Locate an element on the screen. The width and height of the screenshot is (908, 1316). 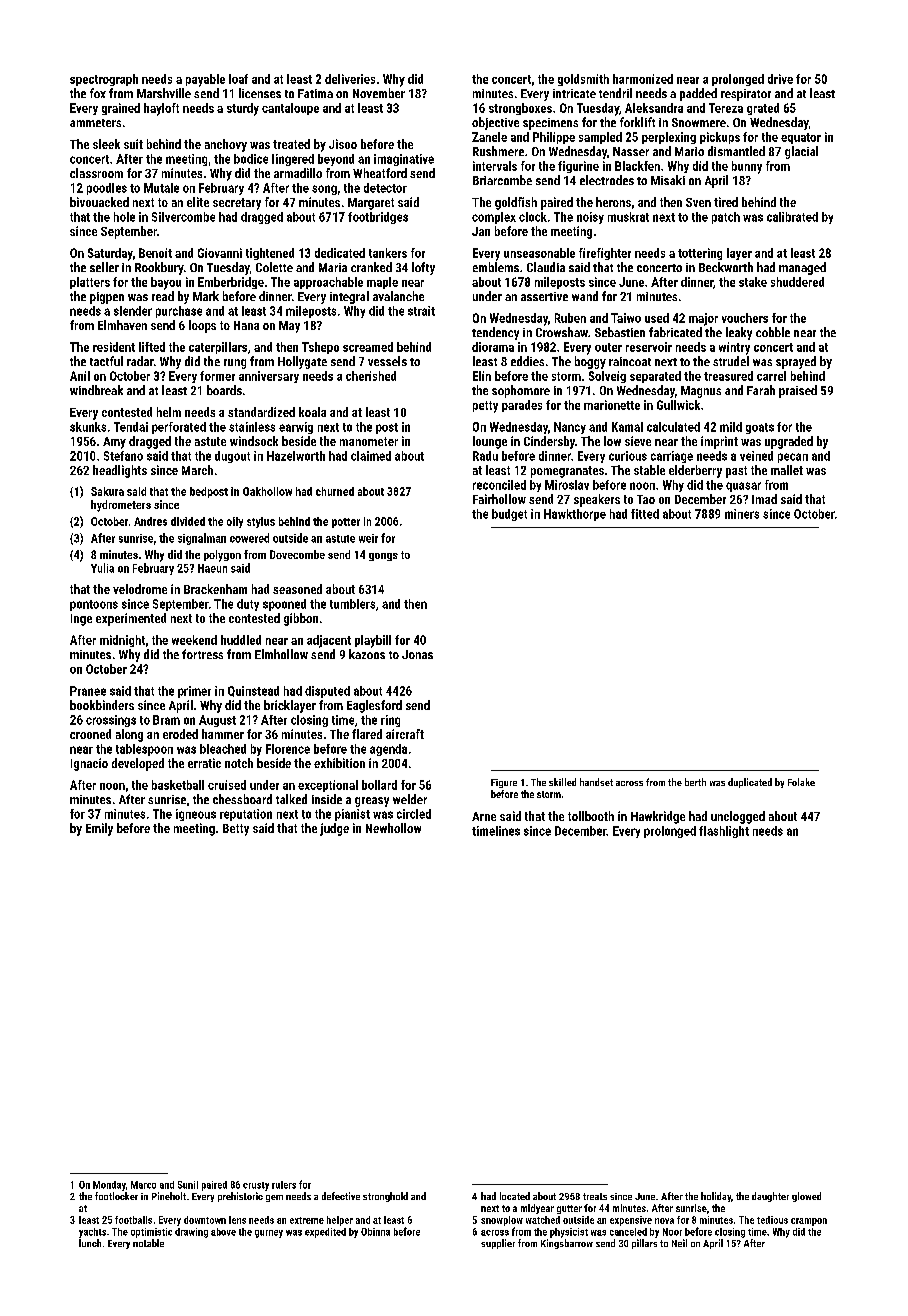
unclogged is located at coordinates (738, 817).
